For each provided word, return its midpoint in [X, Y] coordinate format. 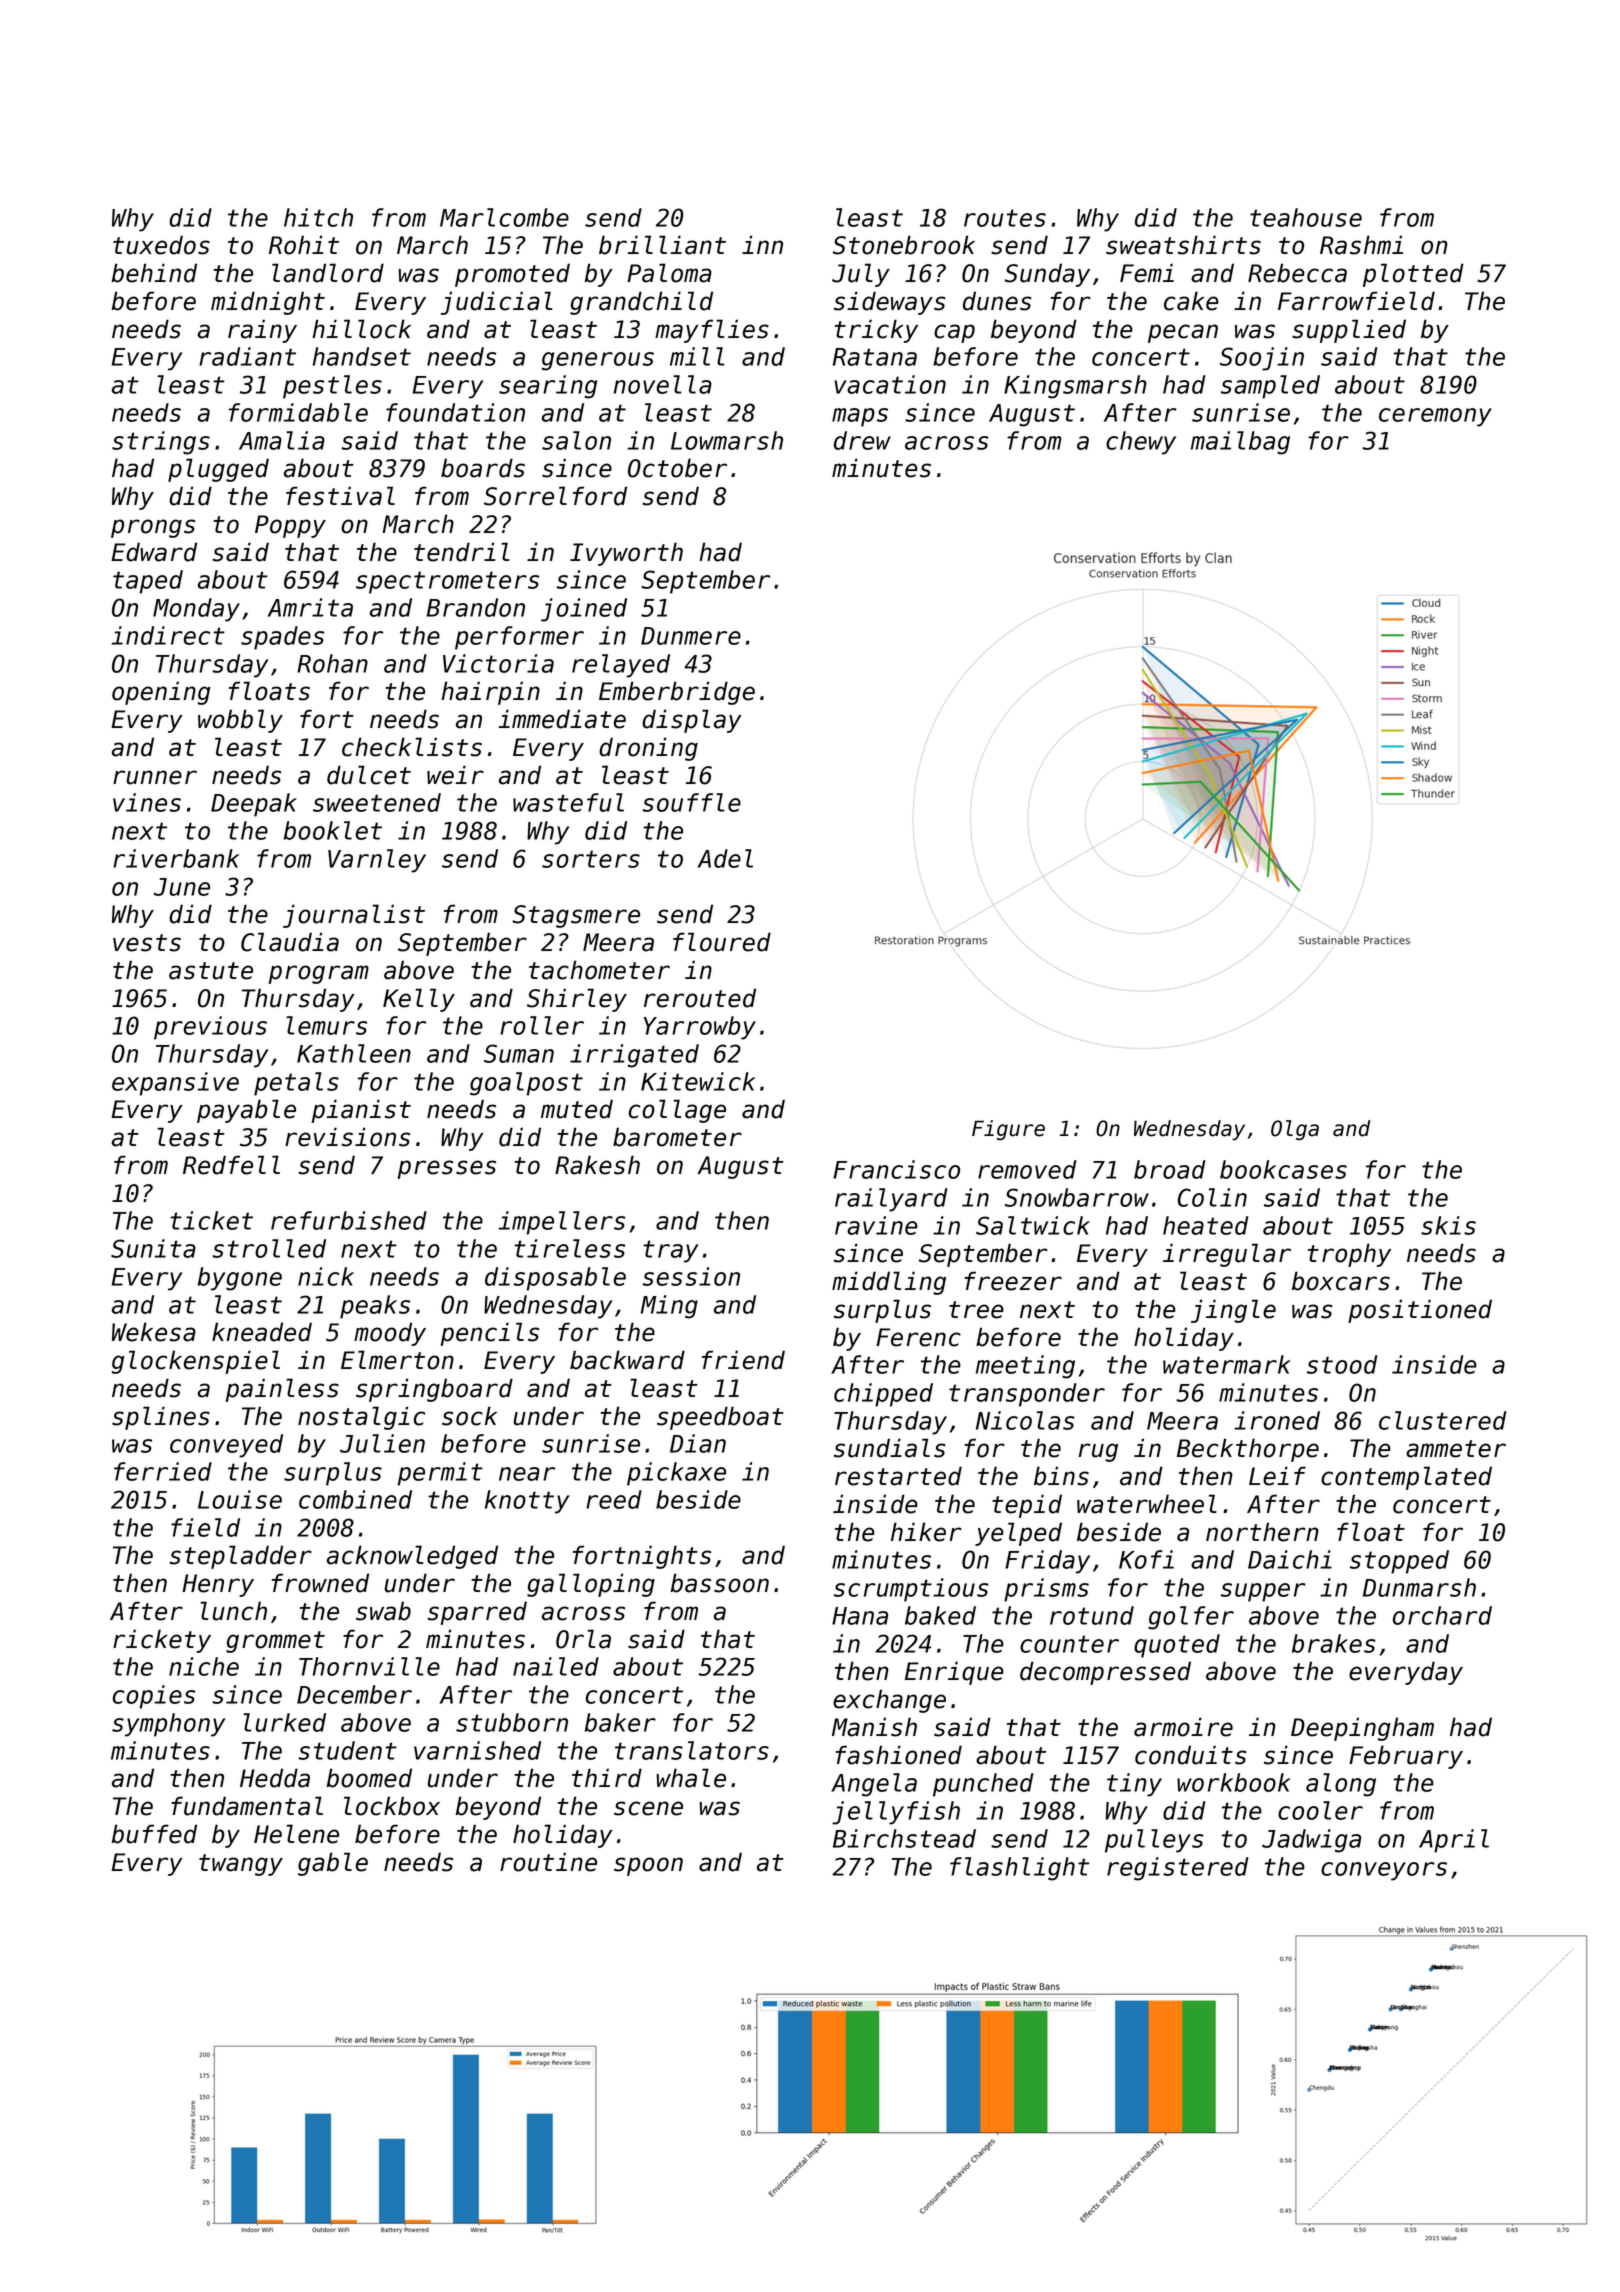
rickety [162, 1641]
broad [1170, 1169]
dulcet [369, 775]
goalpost [526, 1084]
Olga [1295, 1130]
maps [860, 417]
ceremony [1435, 417]
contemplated [1406, 1478]
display [692, 721]
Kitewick [698, 1081]
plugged [218, 470]
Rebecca [1297, 273]
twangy [241, 1865]
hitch [318, 217]
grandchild [641, 303]
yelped [1018, 1534]
